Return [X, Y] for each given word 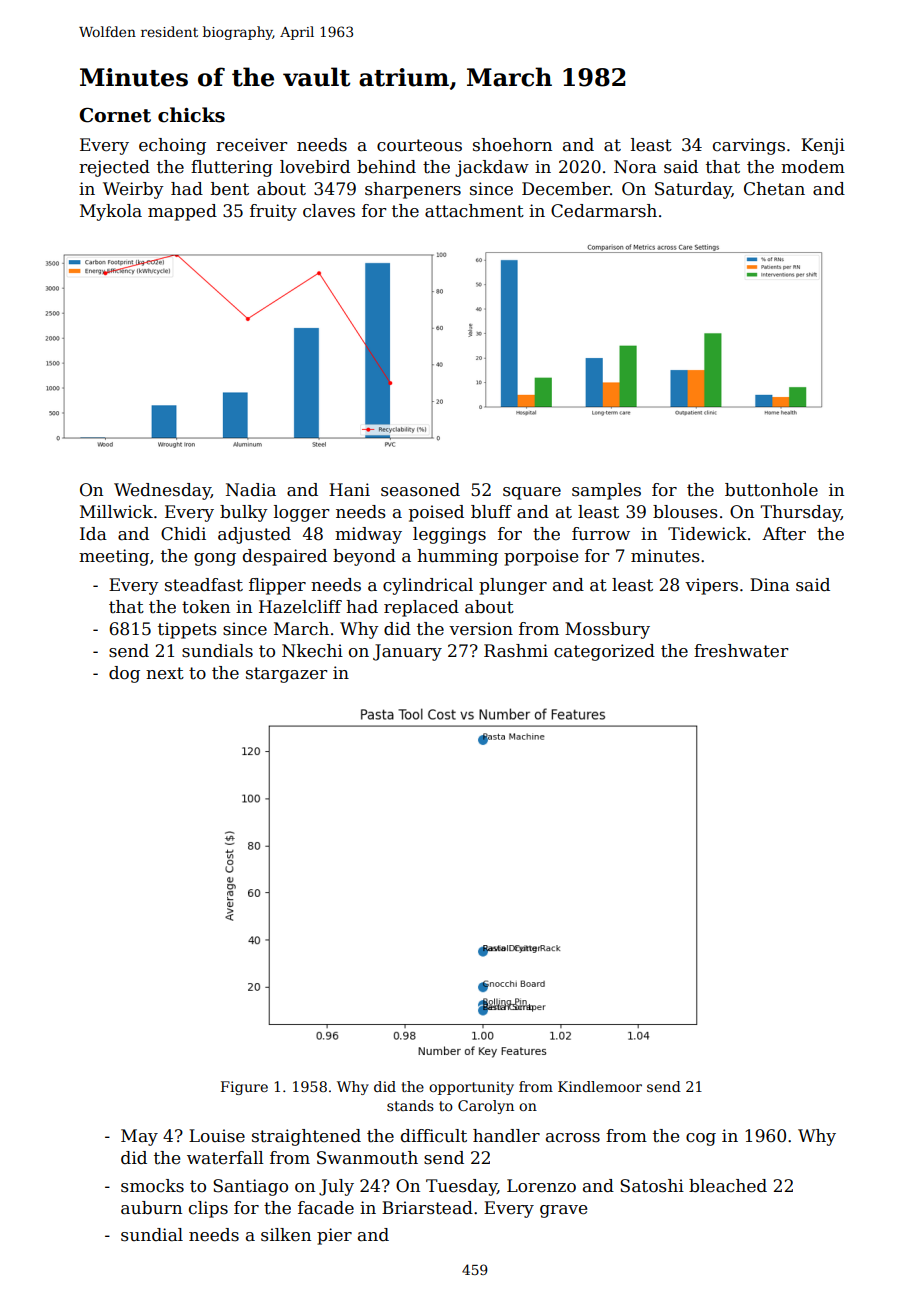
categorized [604, 652]
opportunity [471, 1088]
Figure [244, 1088]
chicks [191, 115]
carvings [749, 146]
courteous [419, 145]
